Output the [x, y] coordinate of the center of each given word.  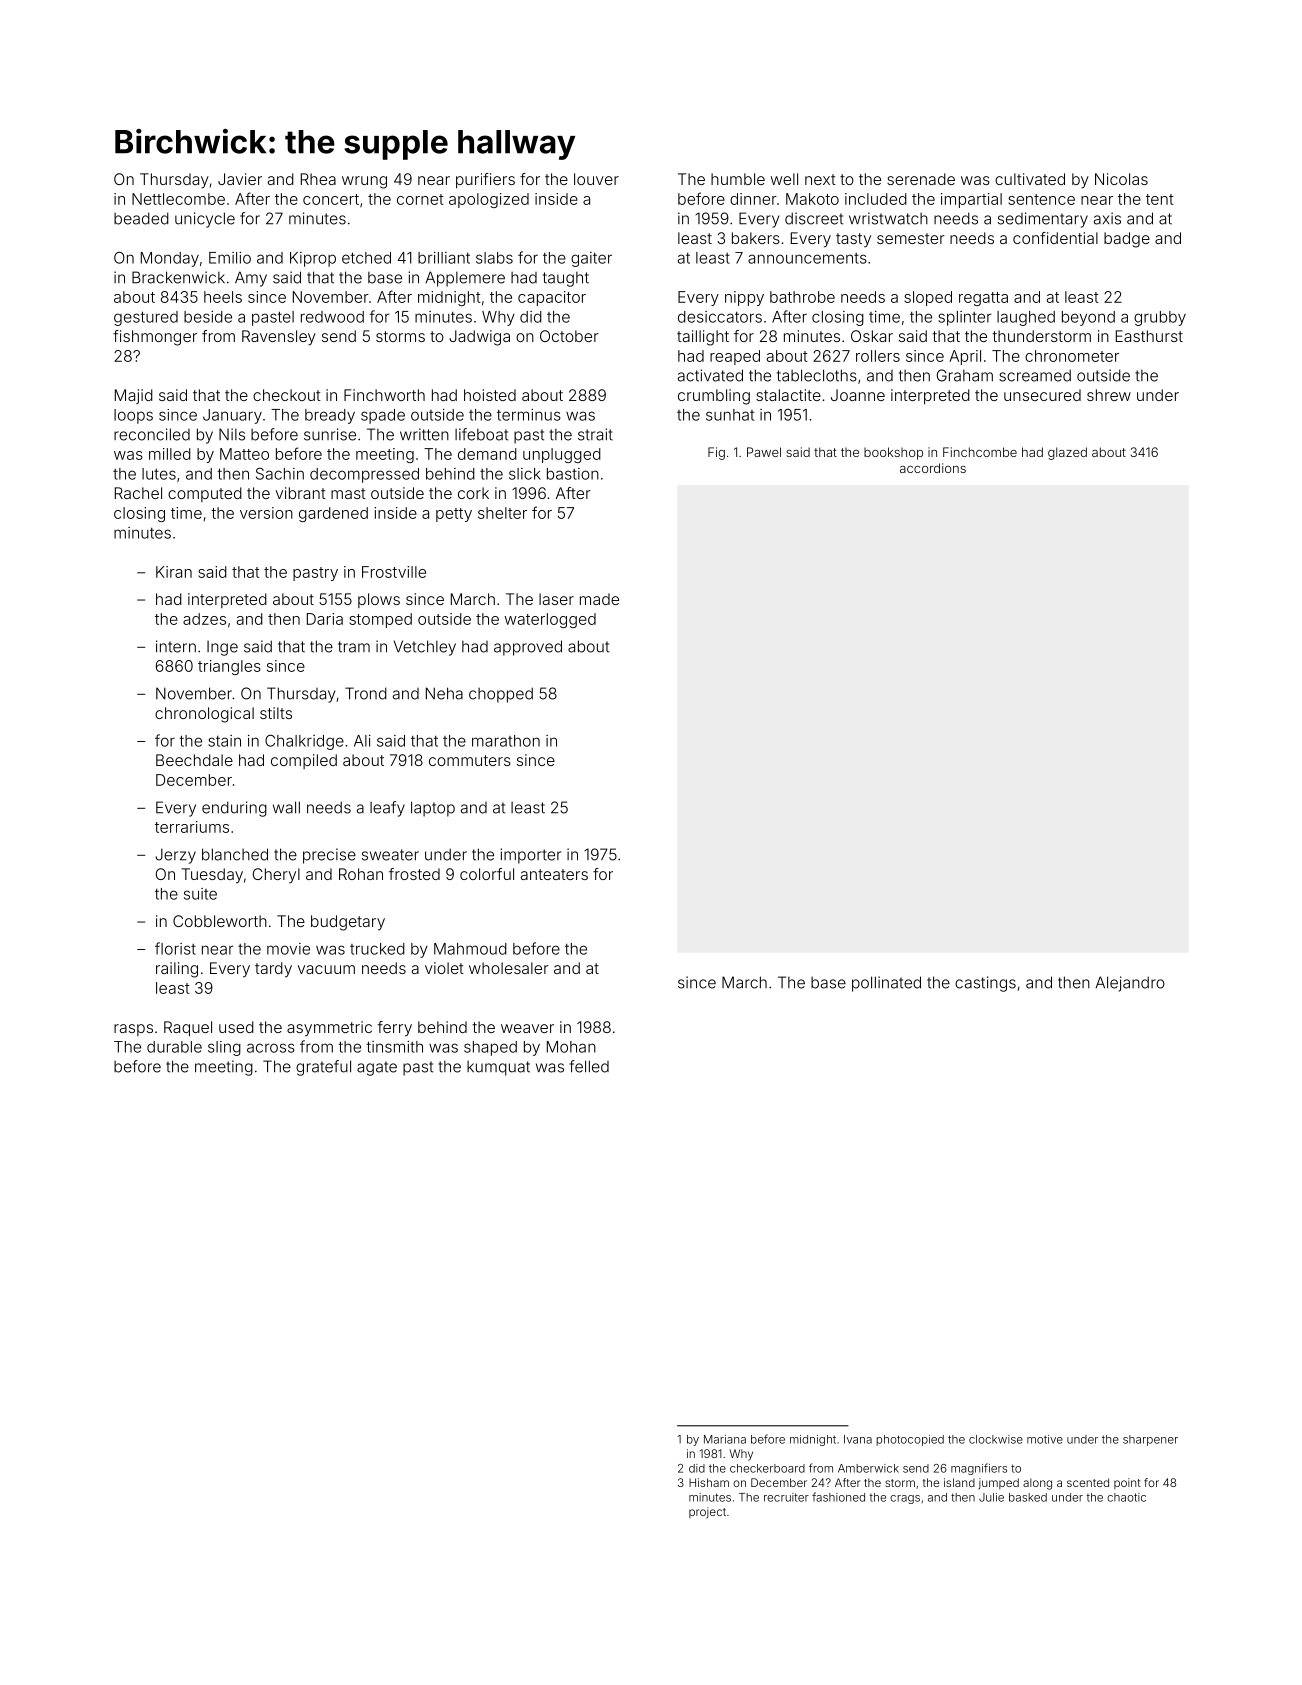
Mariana [725, 1439]
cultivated [1030, 179]
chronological [204, 715]
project [707, 1513]
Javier [240, 179]
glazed [1067, 453]
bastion [573, 474]
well [784, 179]
